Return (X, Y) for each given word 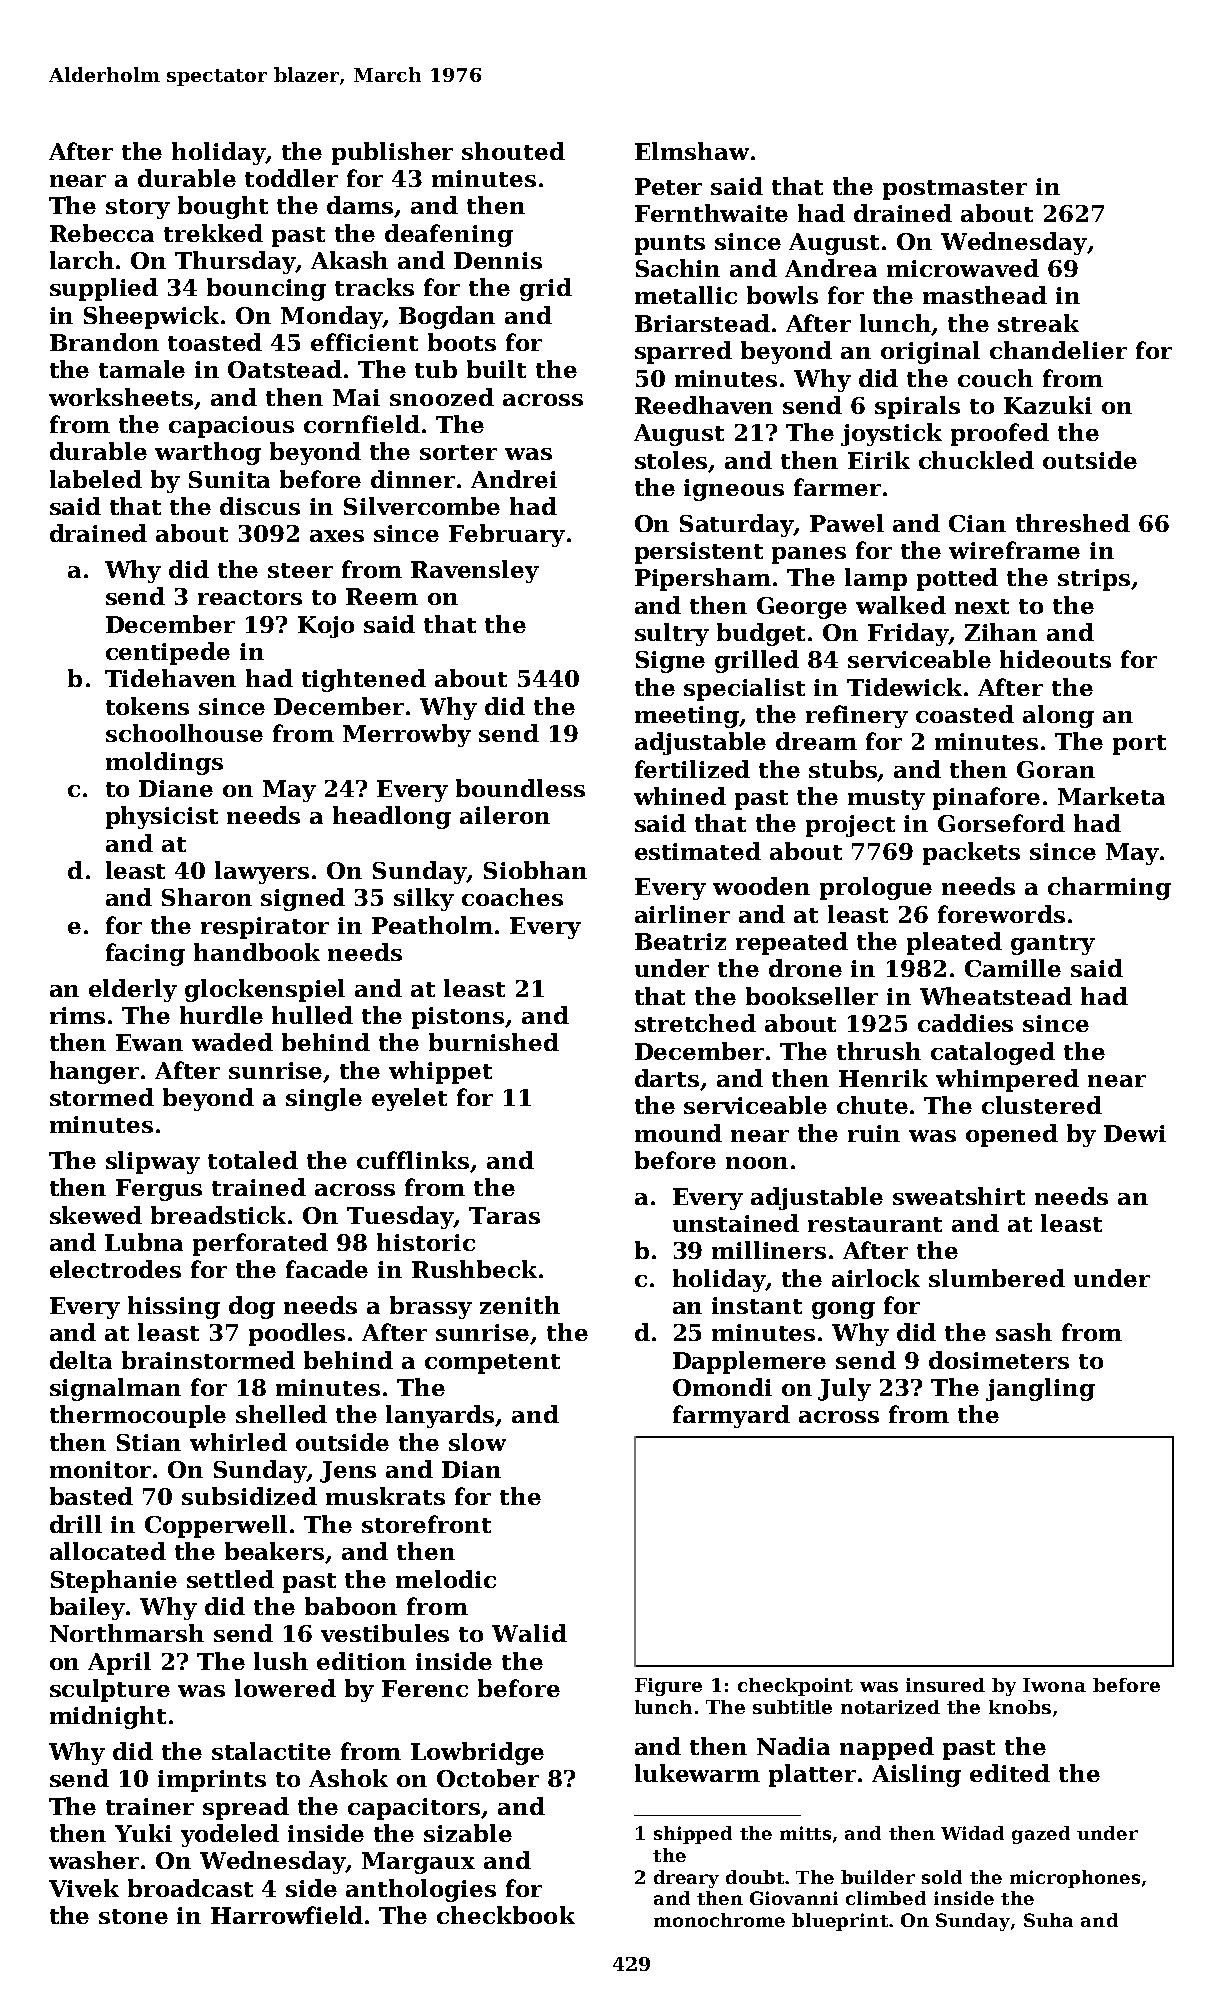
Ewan (149, 1042)
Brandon (104, 342)
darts (668, 1079)
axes (337, 536)
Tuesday (400, 1217)
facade (327, 1269)
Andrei (514, 479)
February (507, 535)
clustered (1042, 1105)
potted (957, 579)
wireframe (1014, 550)
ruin (874, 1133)
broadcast (190, 1888)
